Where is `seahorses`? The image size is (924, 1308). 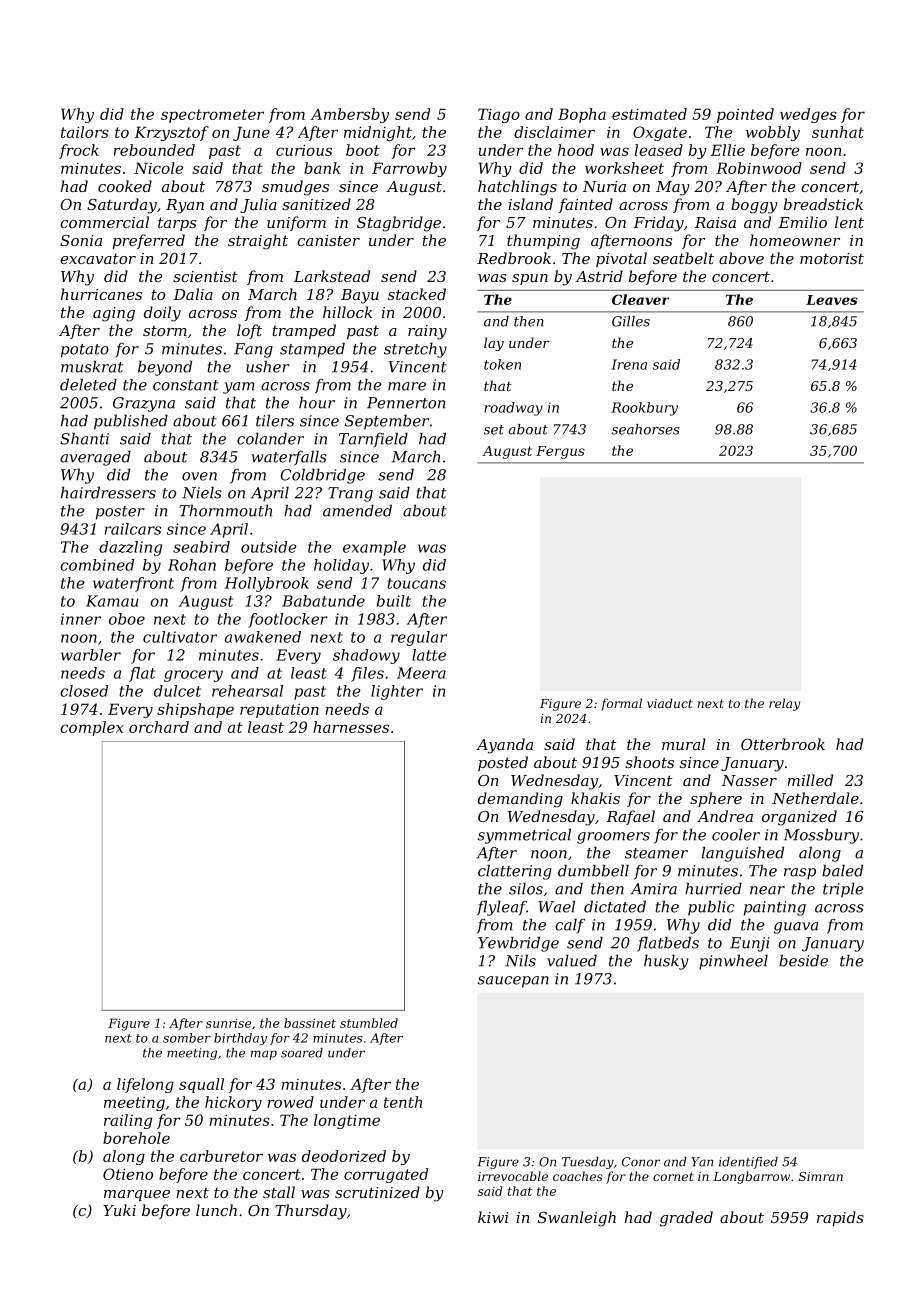 seahorses is located at coordinates (646, 429).
